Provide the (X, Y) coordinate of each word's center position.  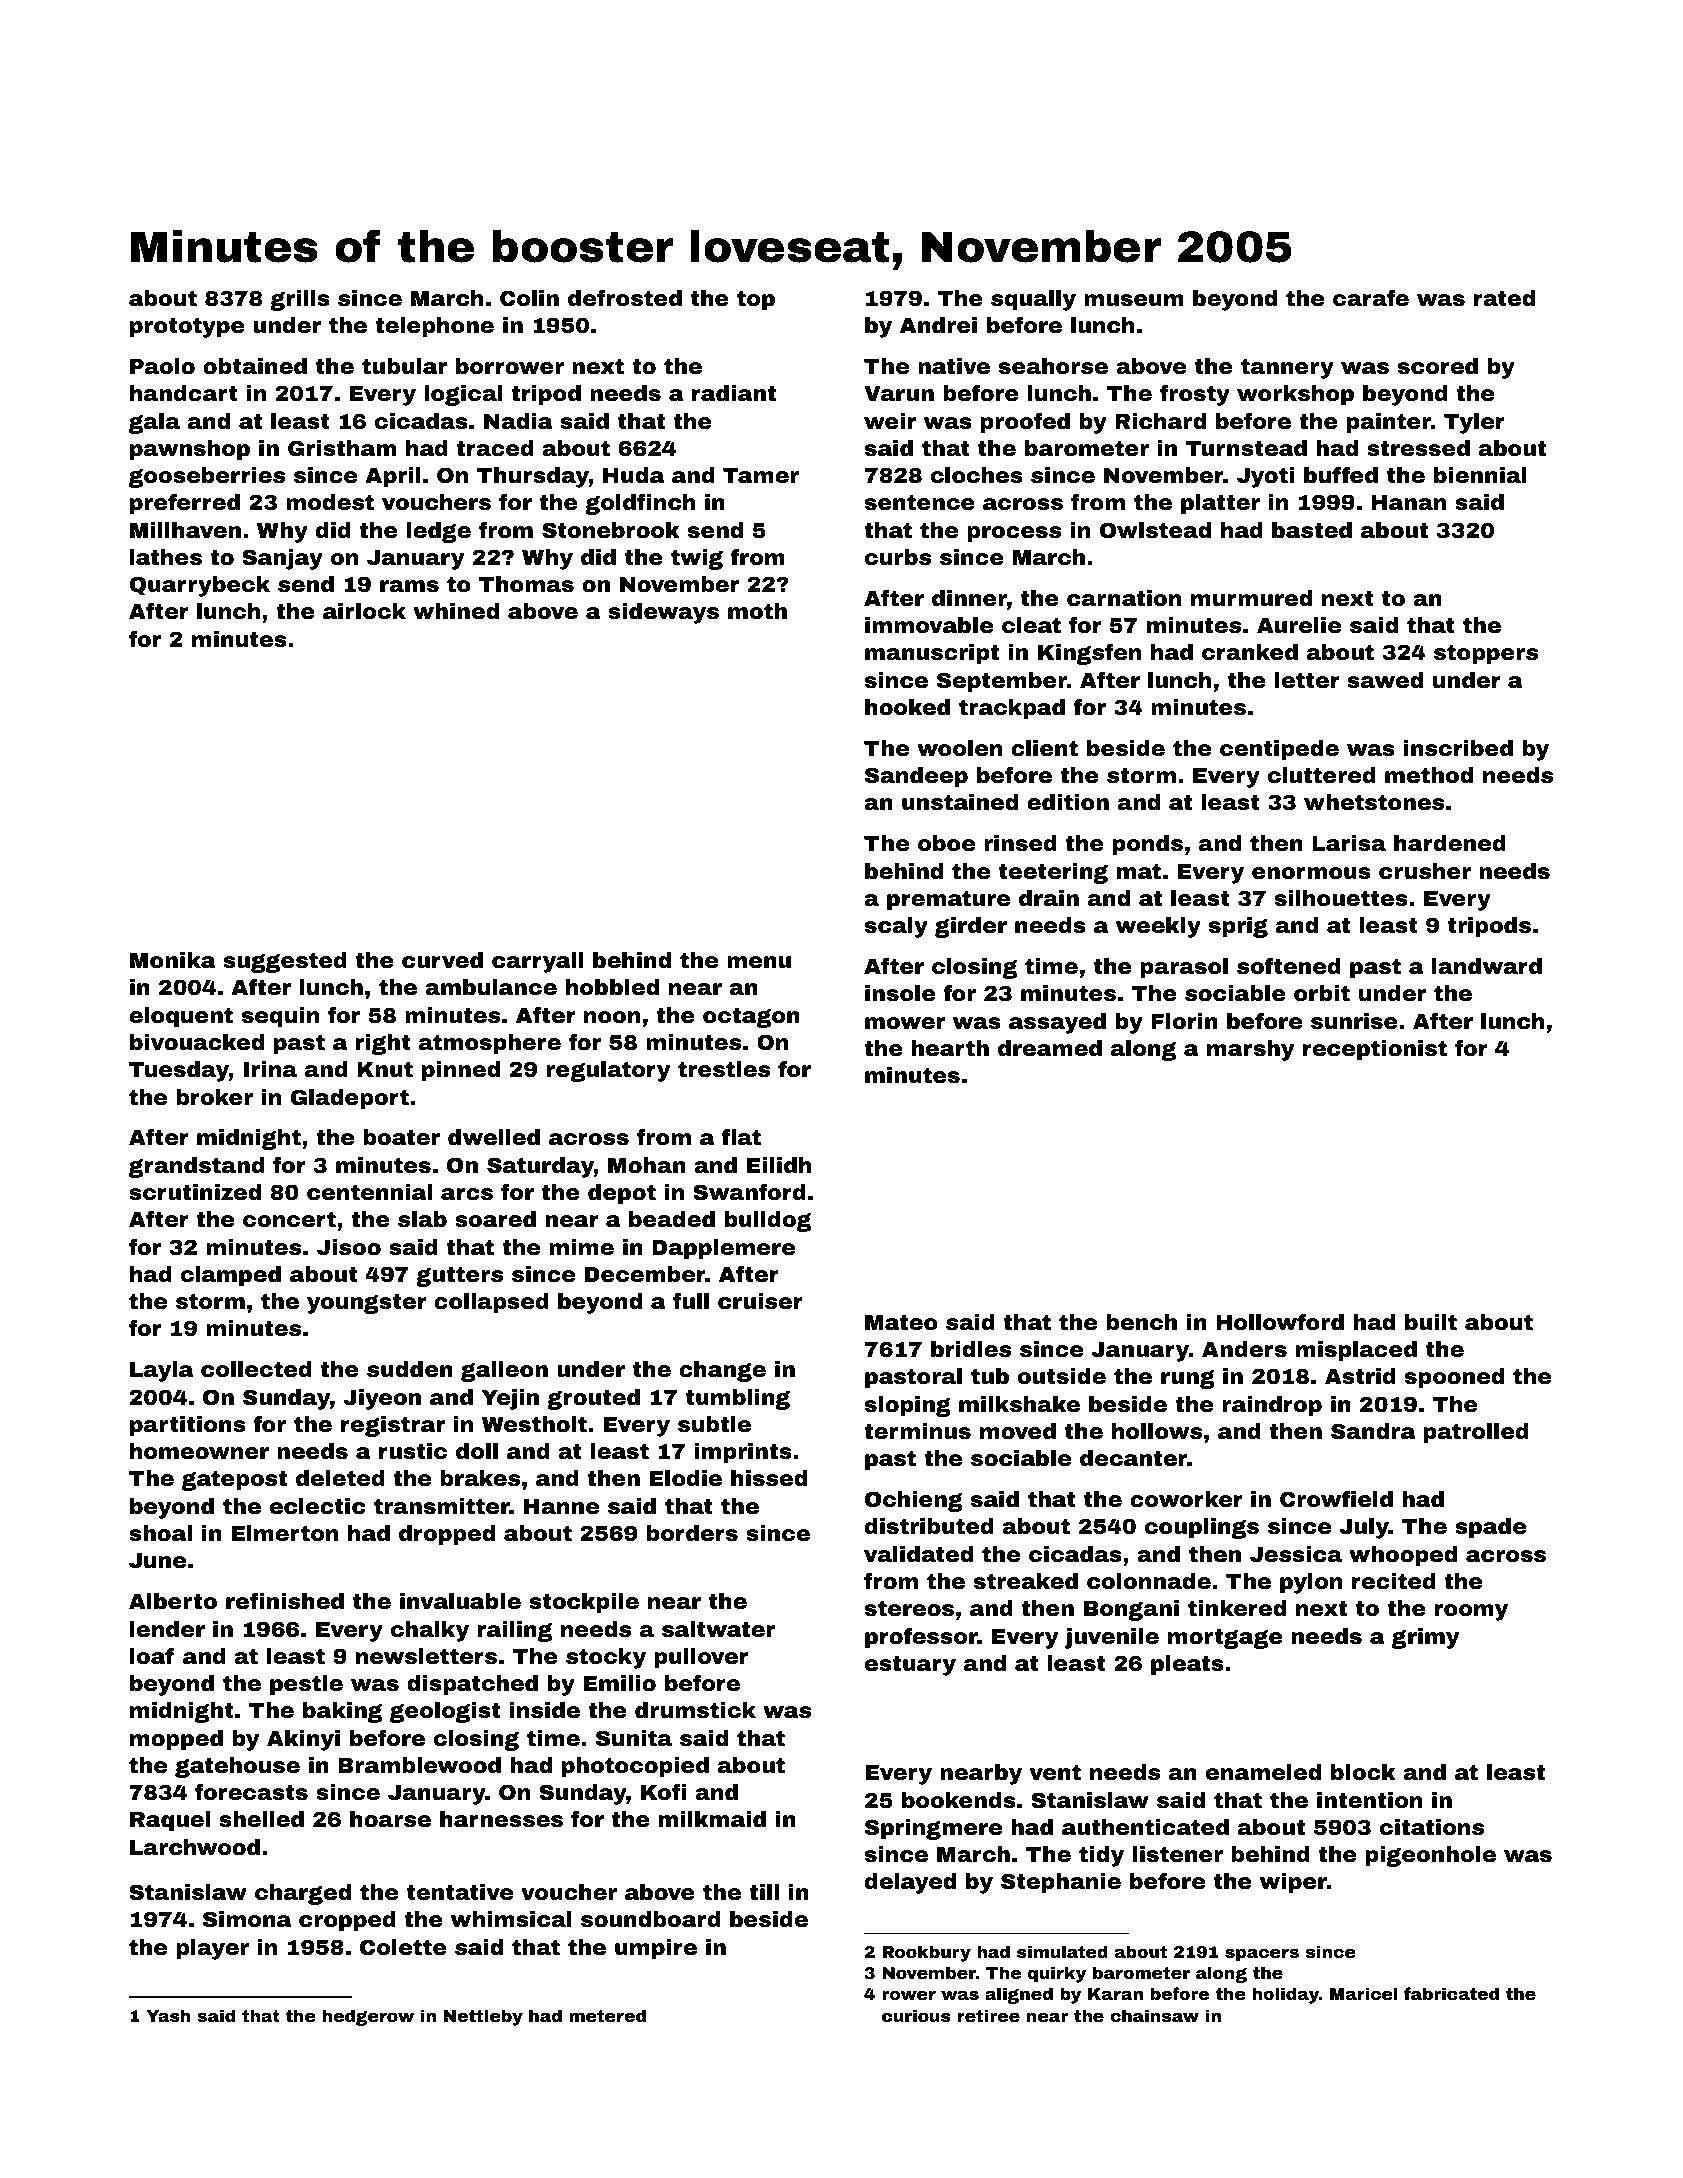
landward (1487, 966)
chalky (430, 1631)
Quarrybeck (200, 586)
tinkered (1237, 1608)
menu (759, 962)
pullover (701, 1658)
